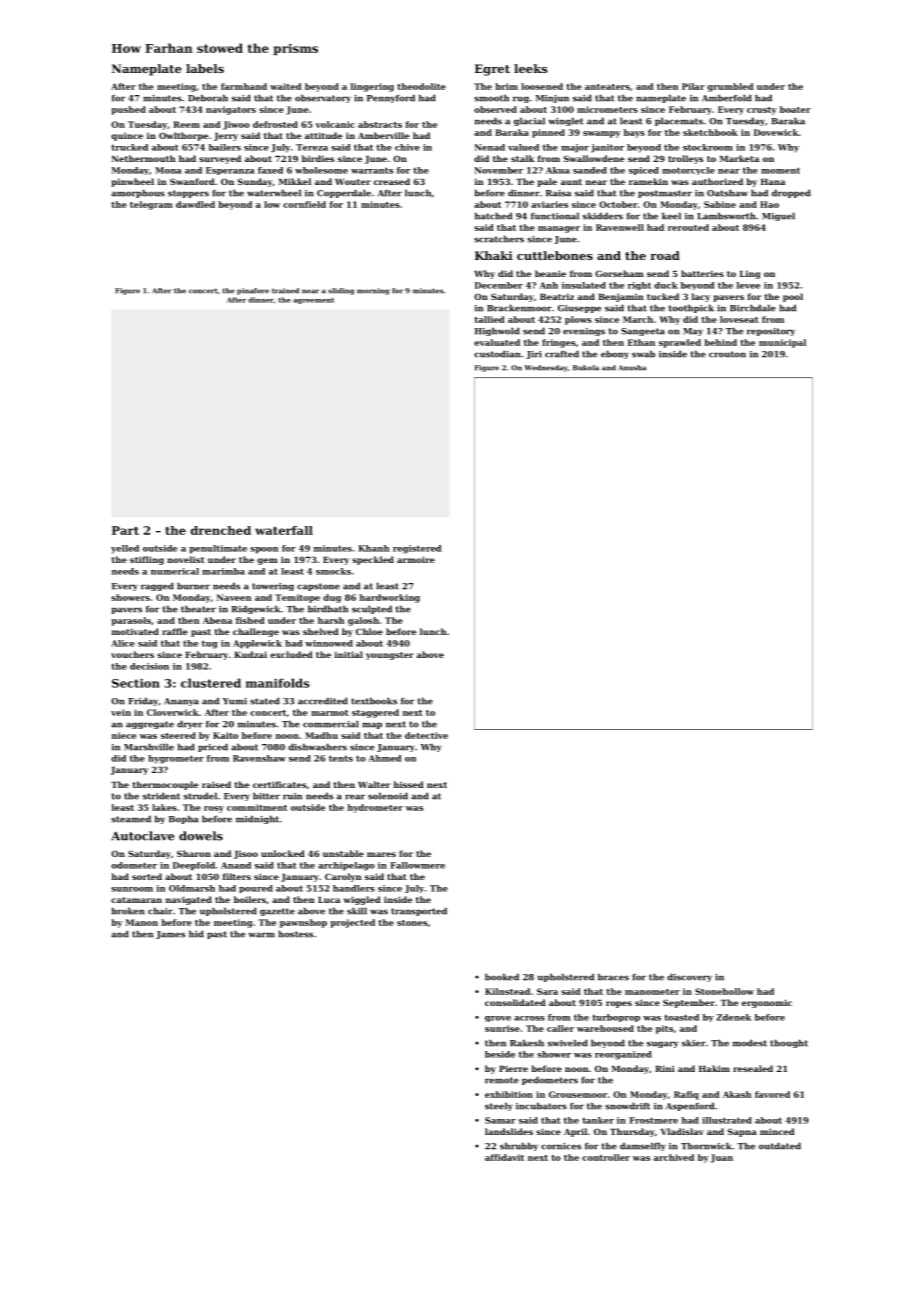  Describe the element at coordinates (782, 343) in the page. I see `municipal` at that location.
